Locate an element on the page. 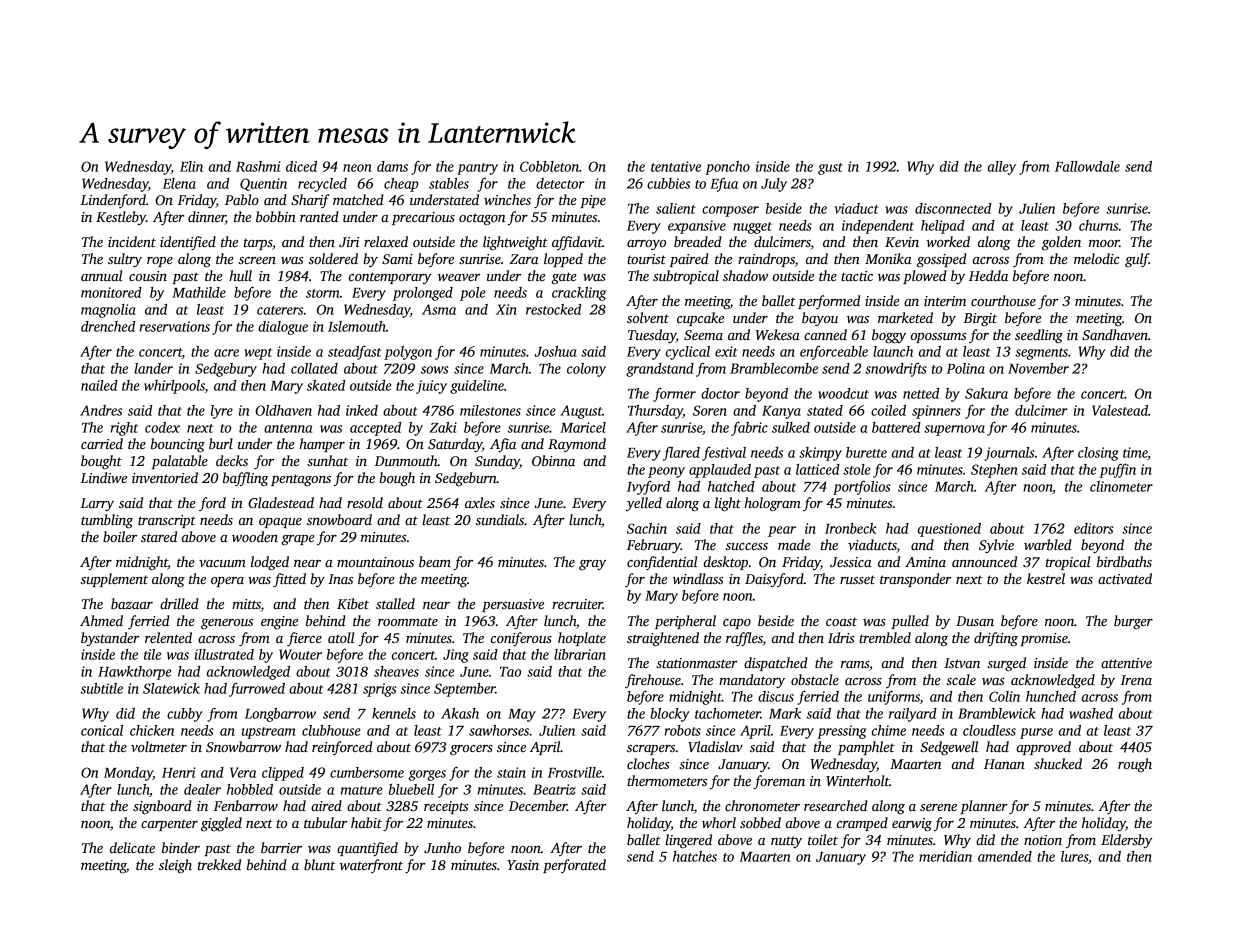 This document has height=952, width=1233. Fallowdale is located at coordinates (1087, 166).
